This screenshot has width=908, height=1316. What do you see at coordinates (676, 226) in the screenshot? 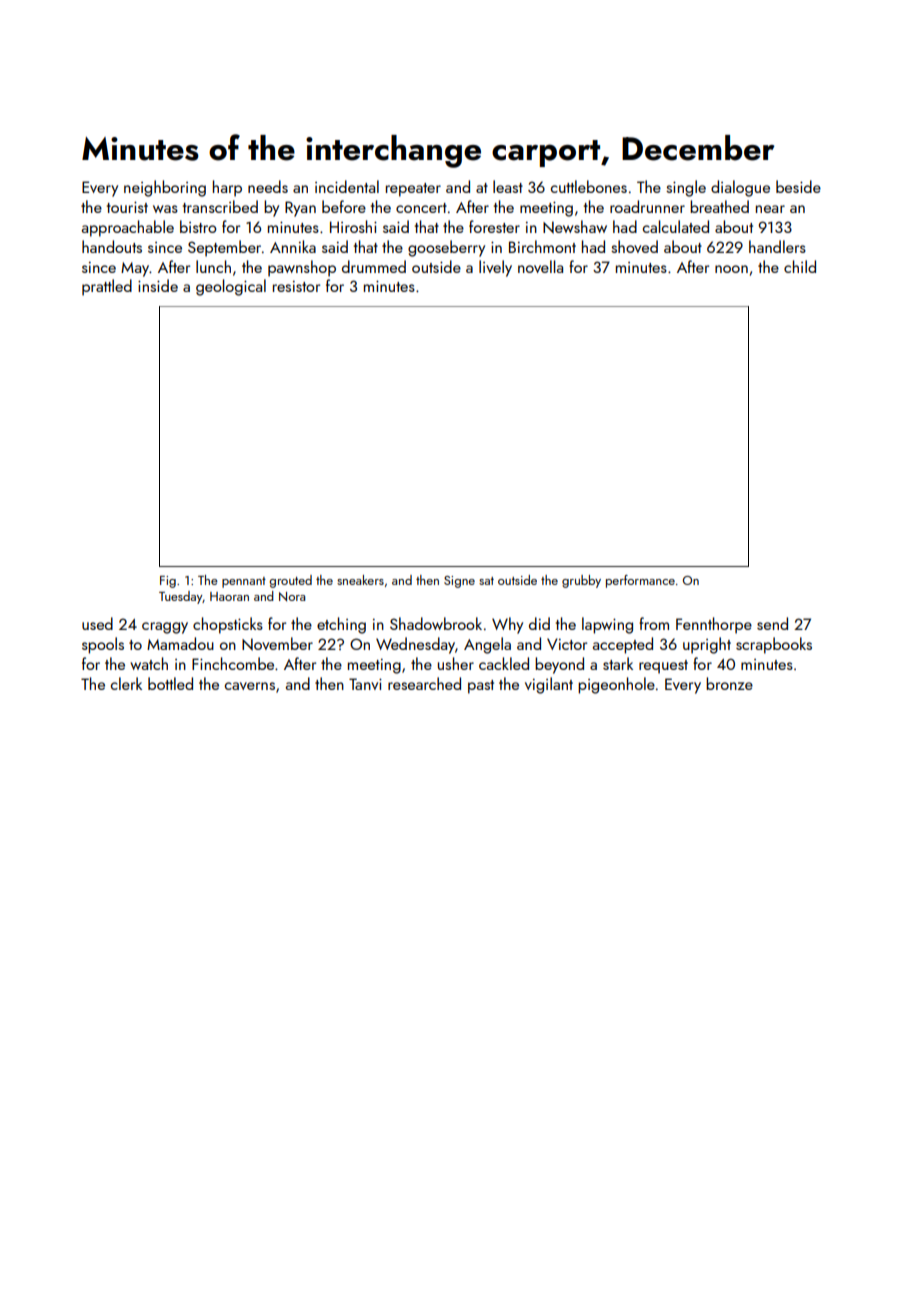
I see `calculated` at bounding box center [676, 226].
